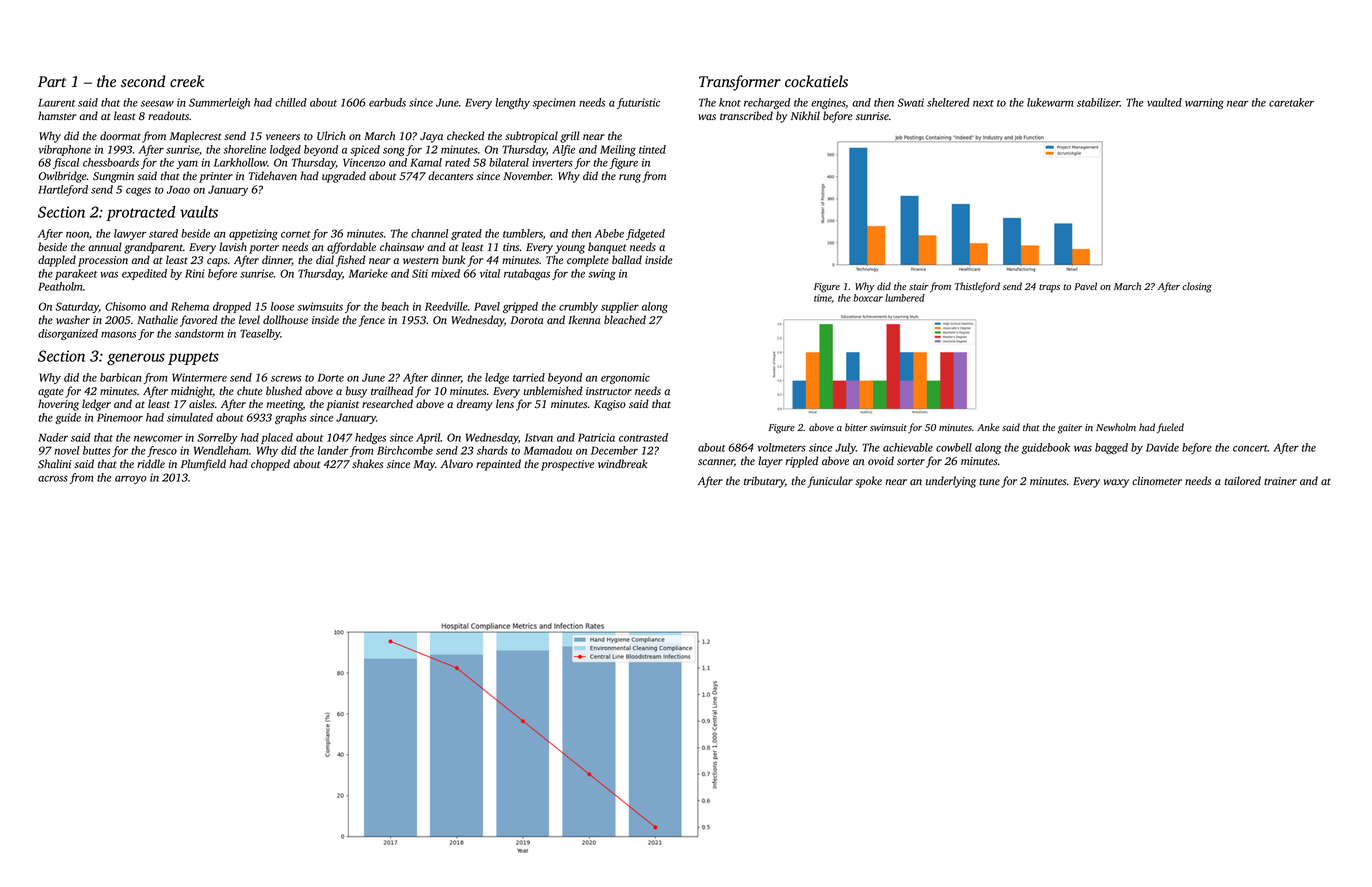 The width and height of the screenshot is (1372, 887). Describe the element at coordinates (1164, 102) in the screenshot. I see `vaulted` at that location.
